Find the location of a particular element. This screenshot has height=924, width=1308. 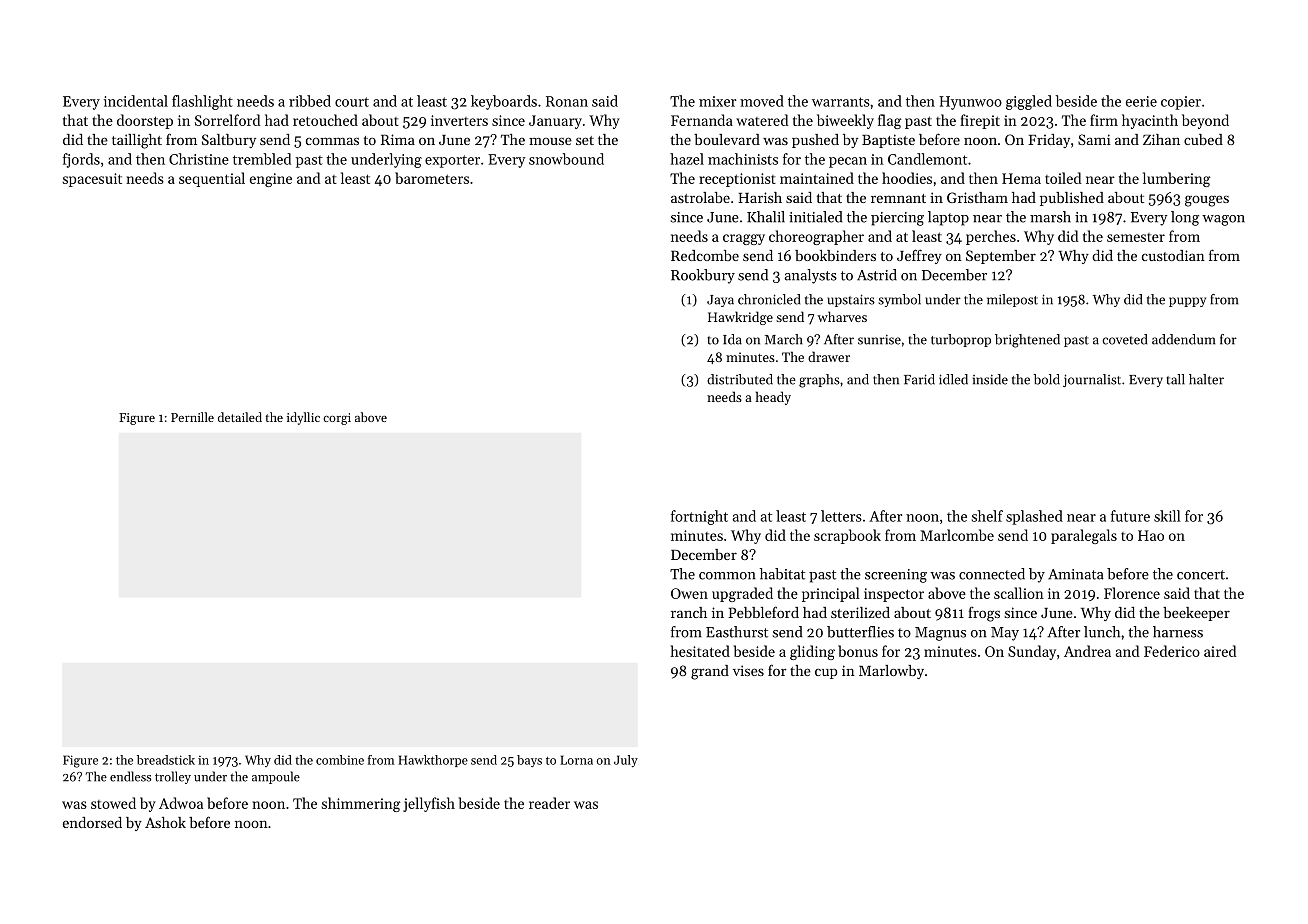

brightened is located at coordinates (1027, 341).
